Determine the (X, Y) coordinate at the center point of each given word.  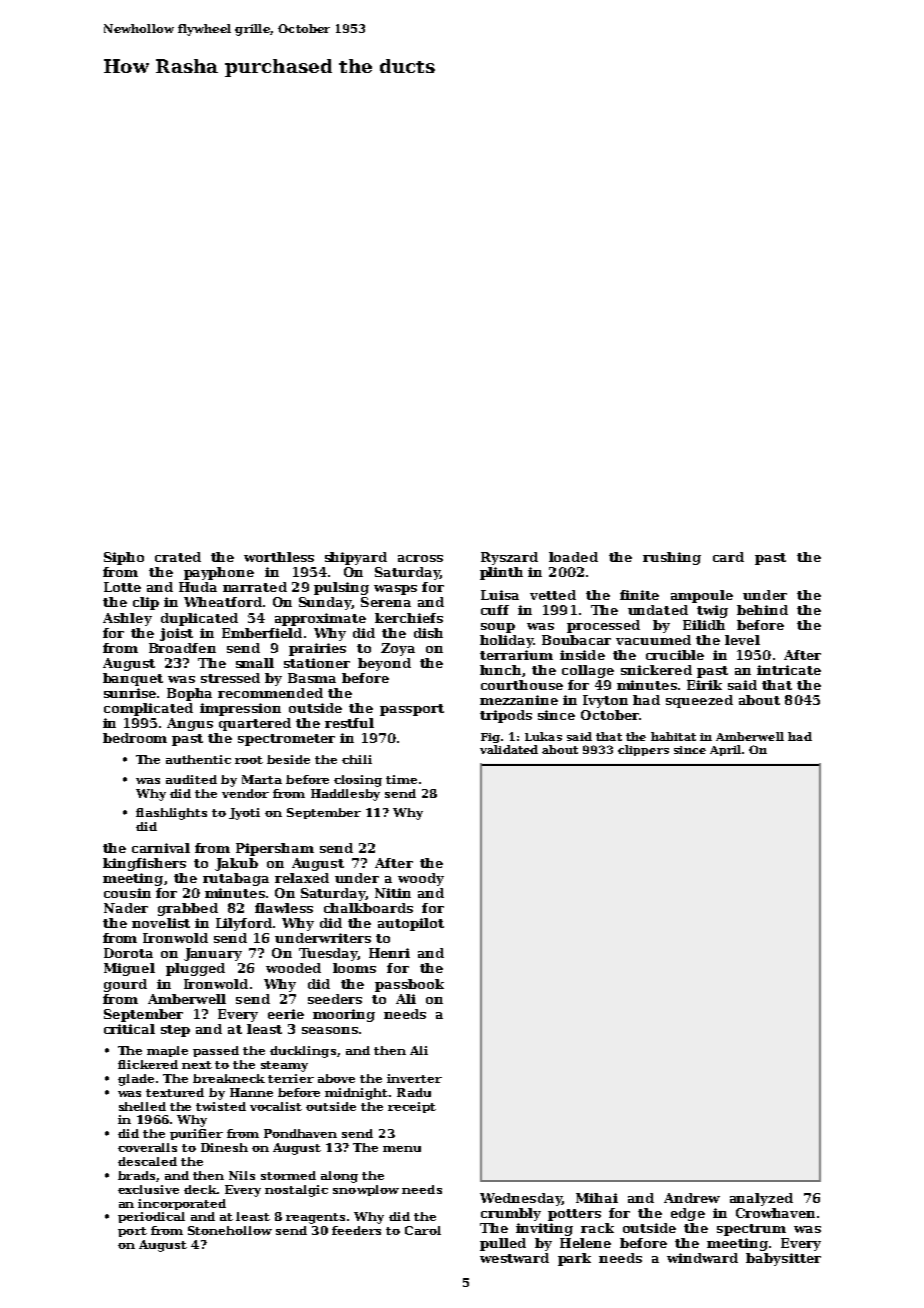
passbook (409, 985)
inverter (414, 1078)
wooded (293, 968)
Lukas (543, 736)
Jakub (236, 864)
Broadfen (182, 648)
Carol (423, 1230)
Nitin (393, 893)
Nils (242, 1175)
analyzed (761, 1199)
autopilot (411, 924)
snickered (656, 670)
